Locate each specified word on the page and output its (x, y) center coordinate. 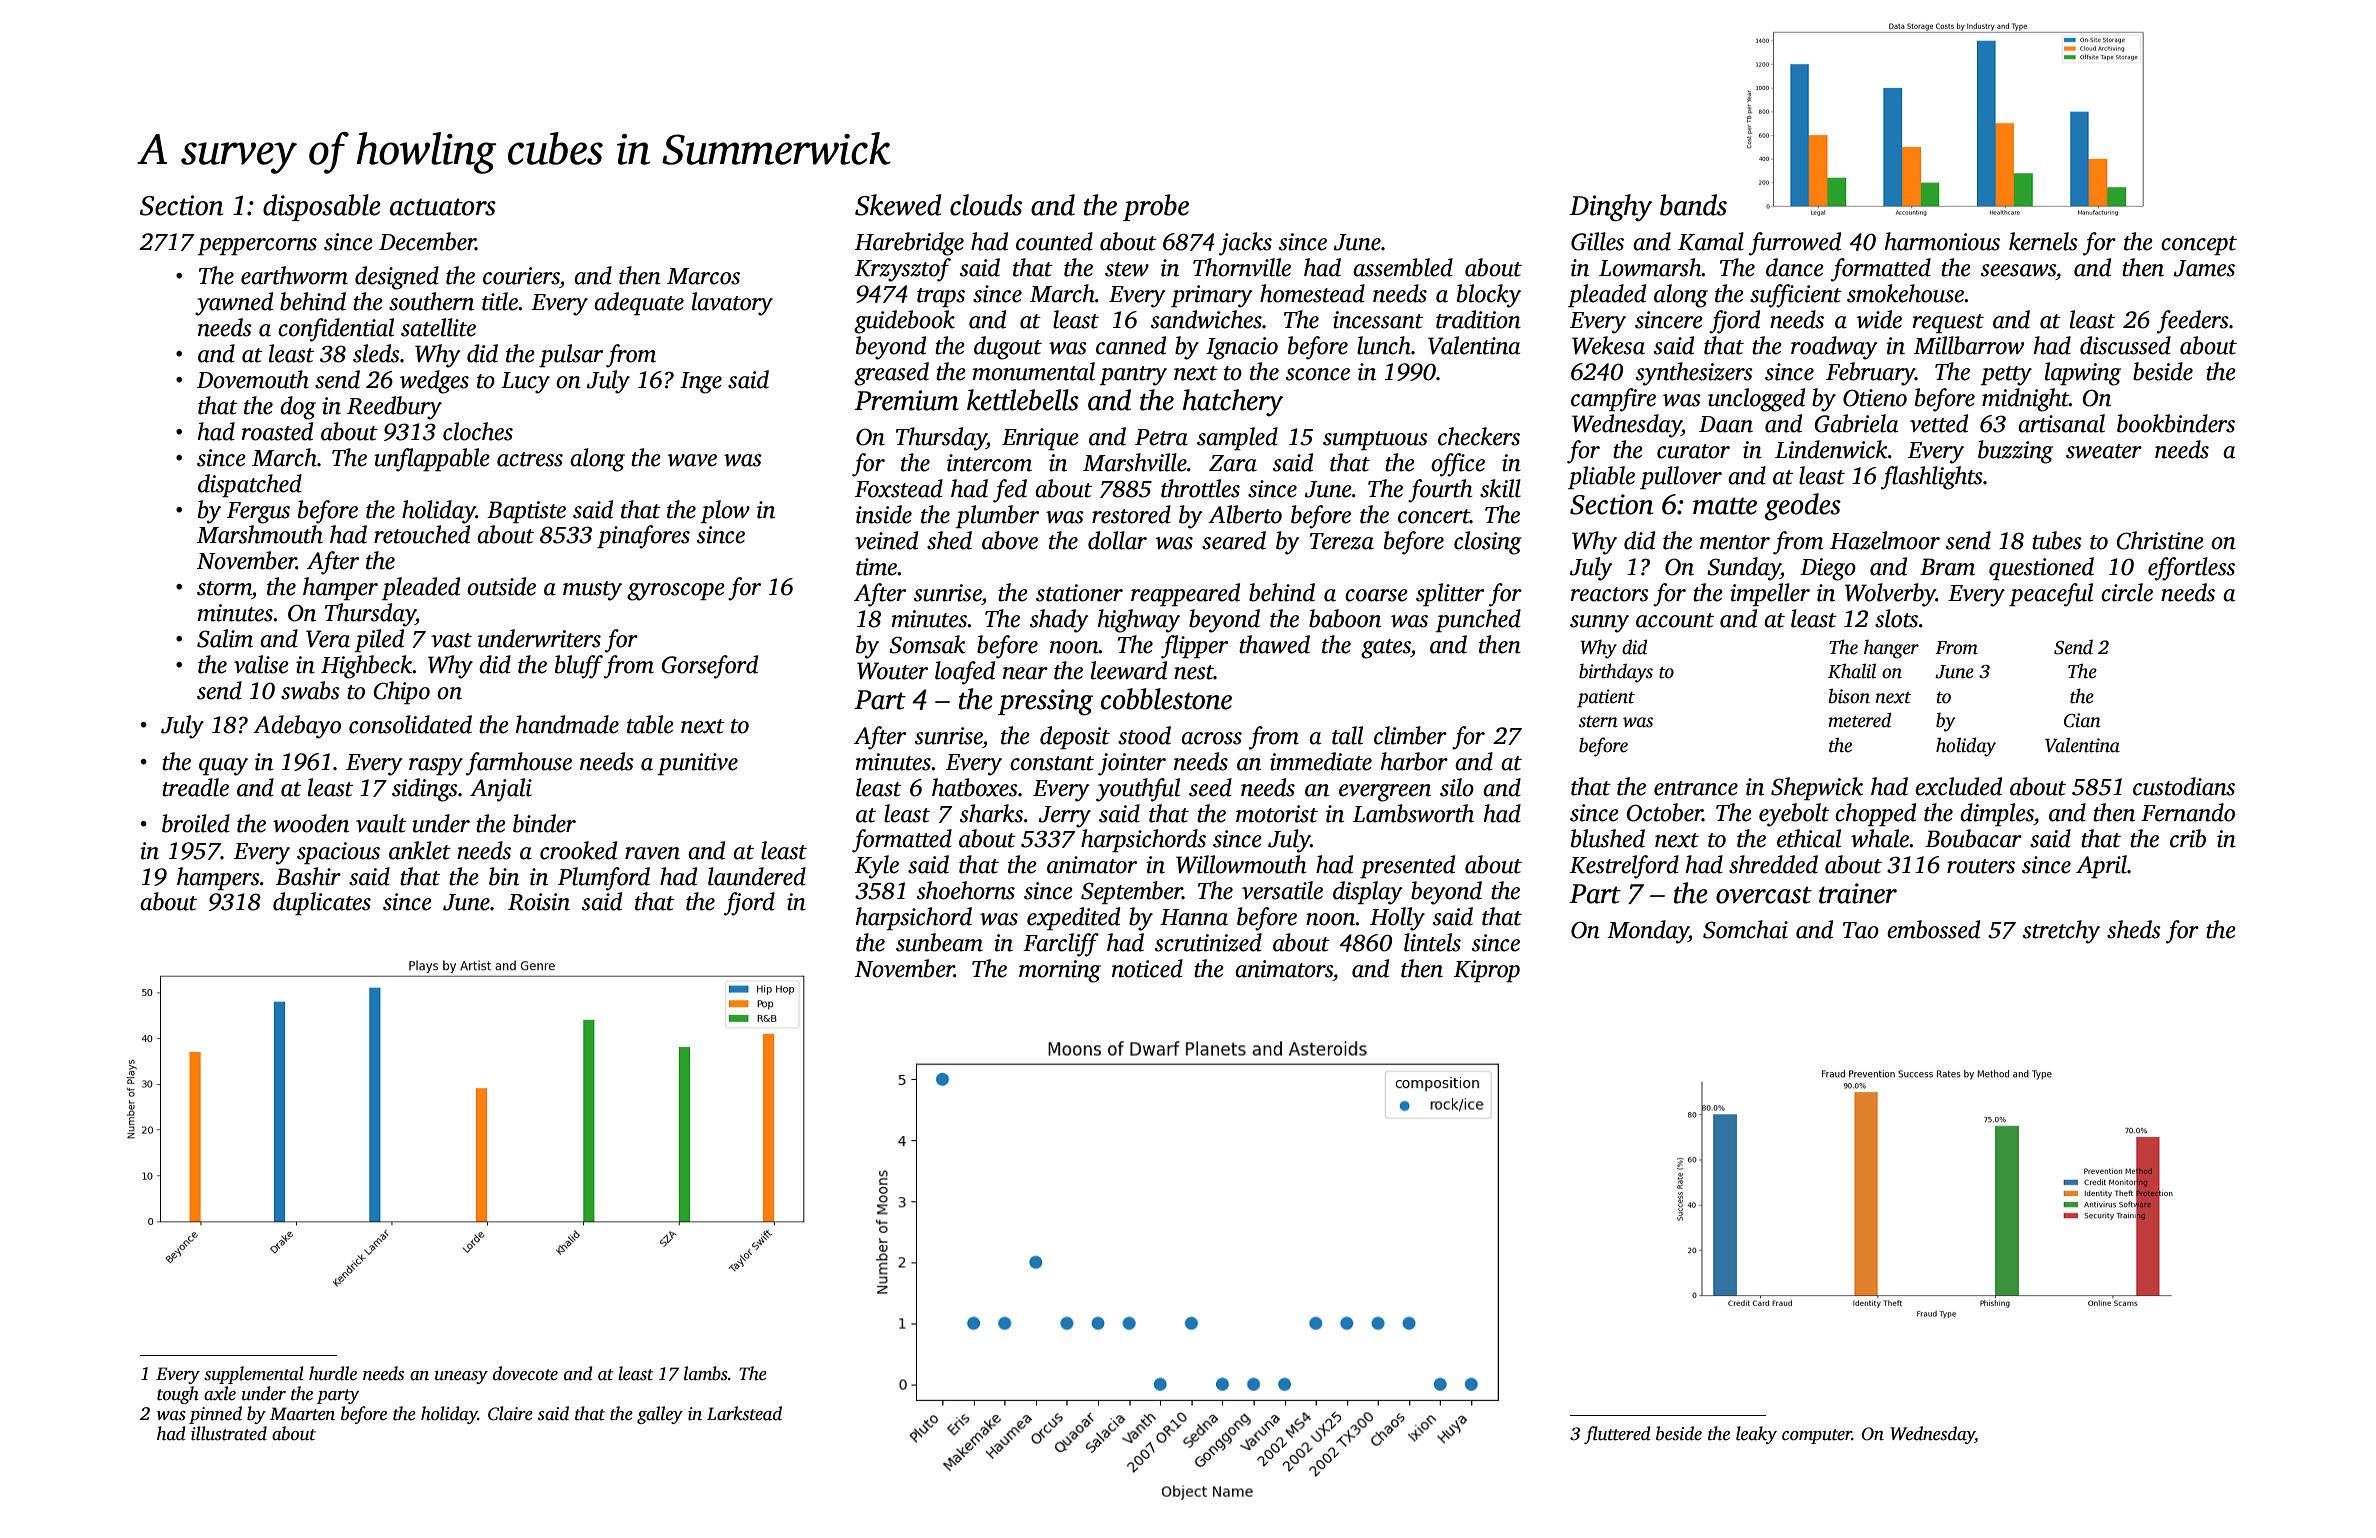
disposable (322, 207)
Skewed (898, 205)
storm (224, 588)
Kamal (1711, 241)
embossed (1933, 929)
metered (1859, 720)
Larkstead (744, 1413)
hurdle (333, 1373)
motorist (1277, 814)
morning (1060, 971)
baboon (1345, 618)
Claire (510, 1413)
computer (1817, 1436)
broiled (196, 823)
